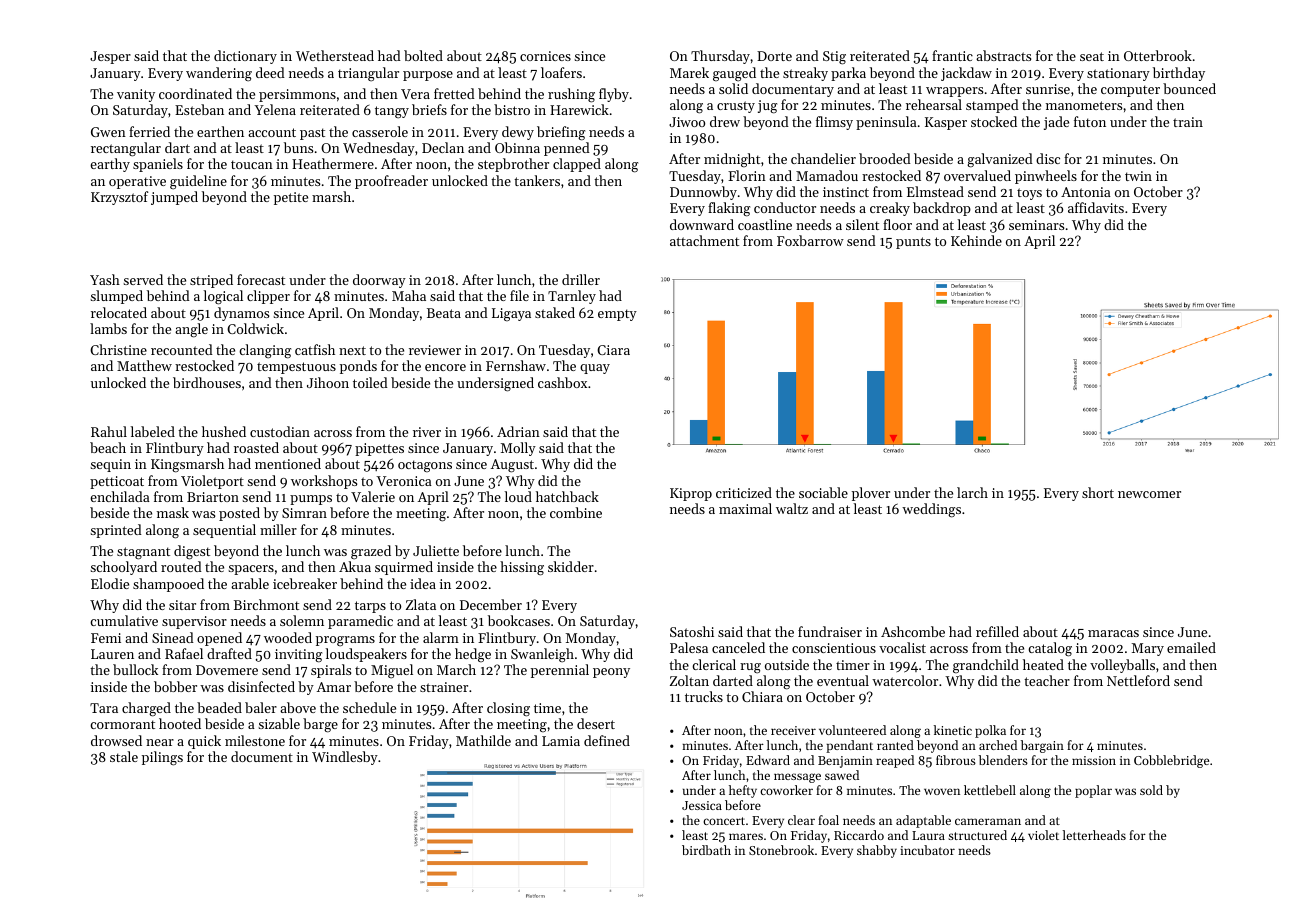 This screenshot has width=1308, height=924. Describe the element at coordinates (1149, 494) in the screenshot. I see `newcomer` at that location.
